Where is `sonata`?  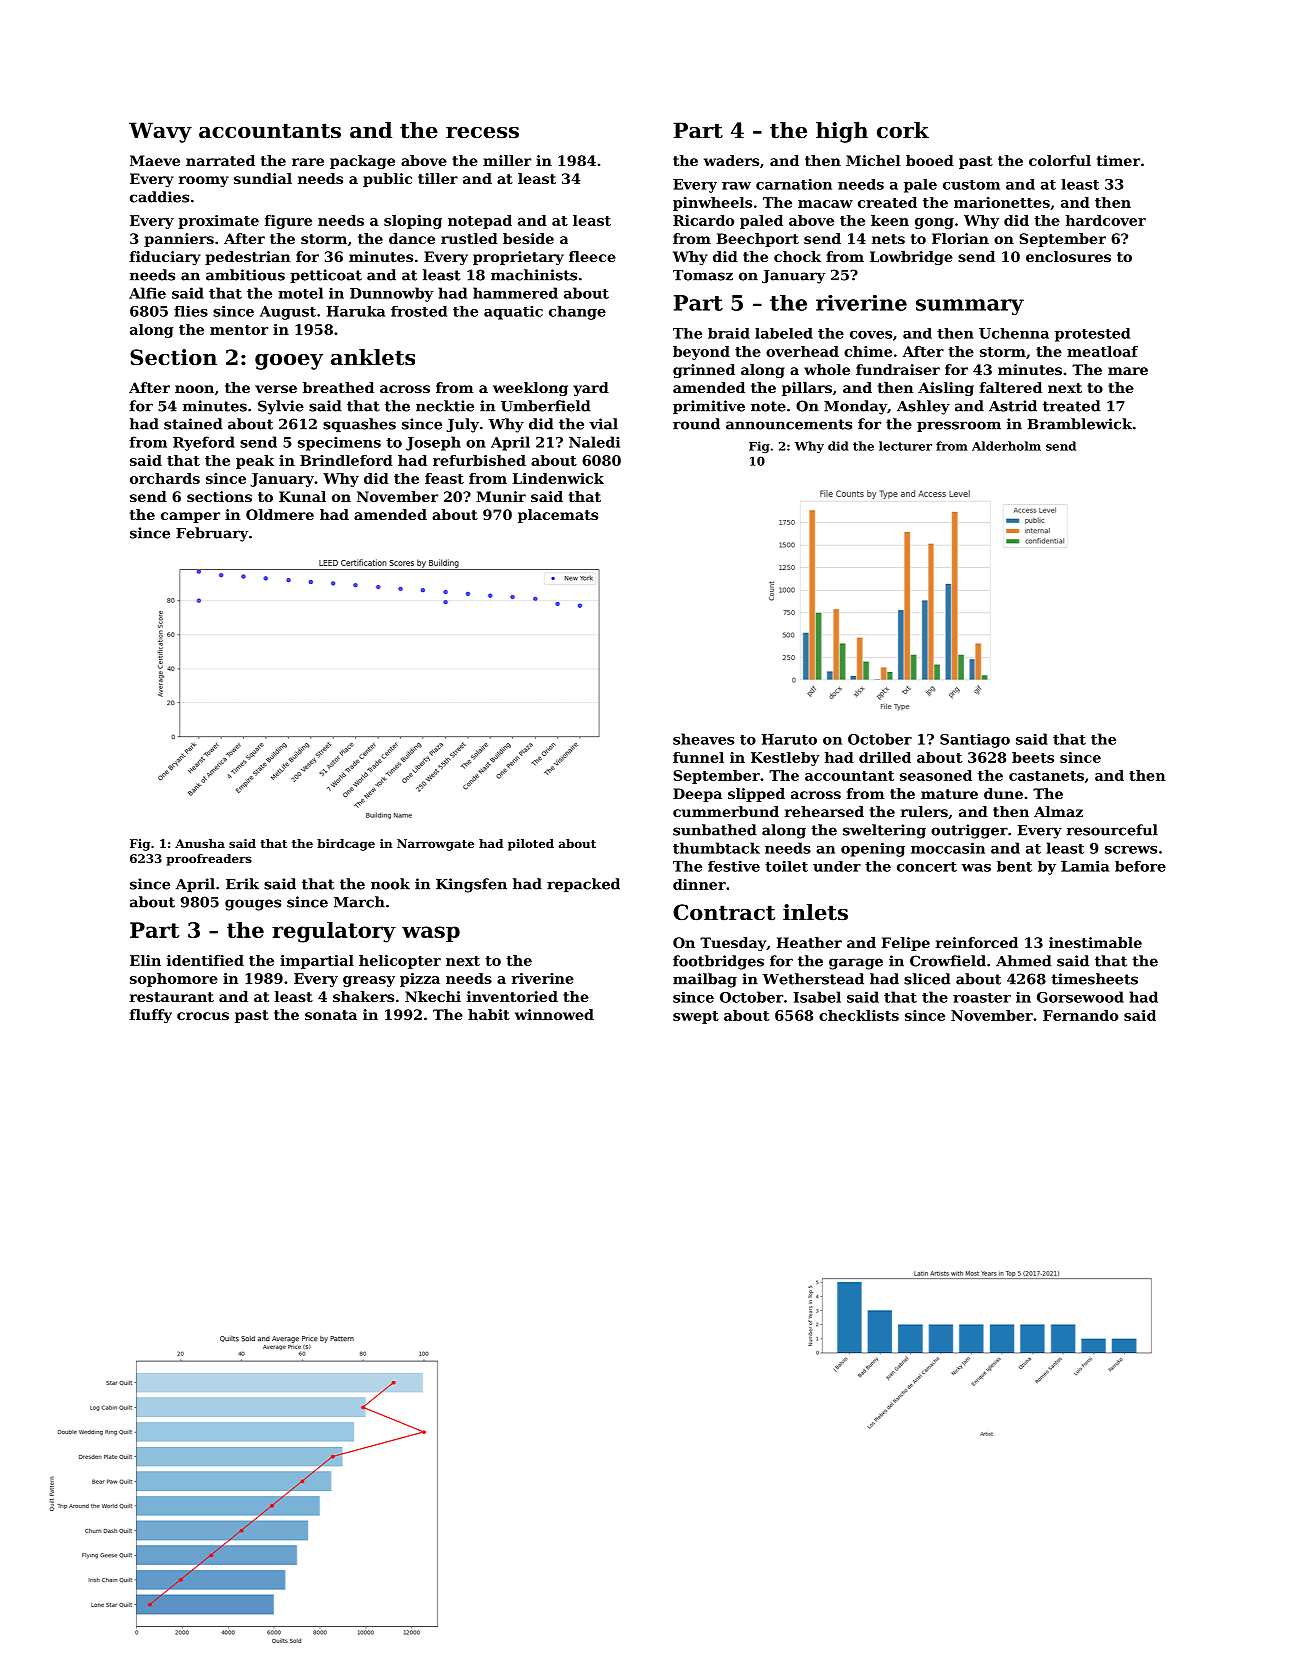 sonata is located at coordinates (331, 1015).
